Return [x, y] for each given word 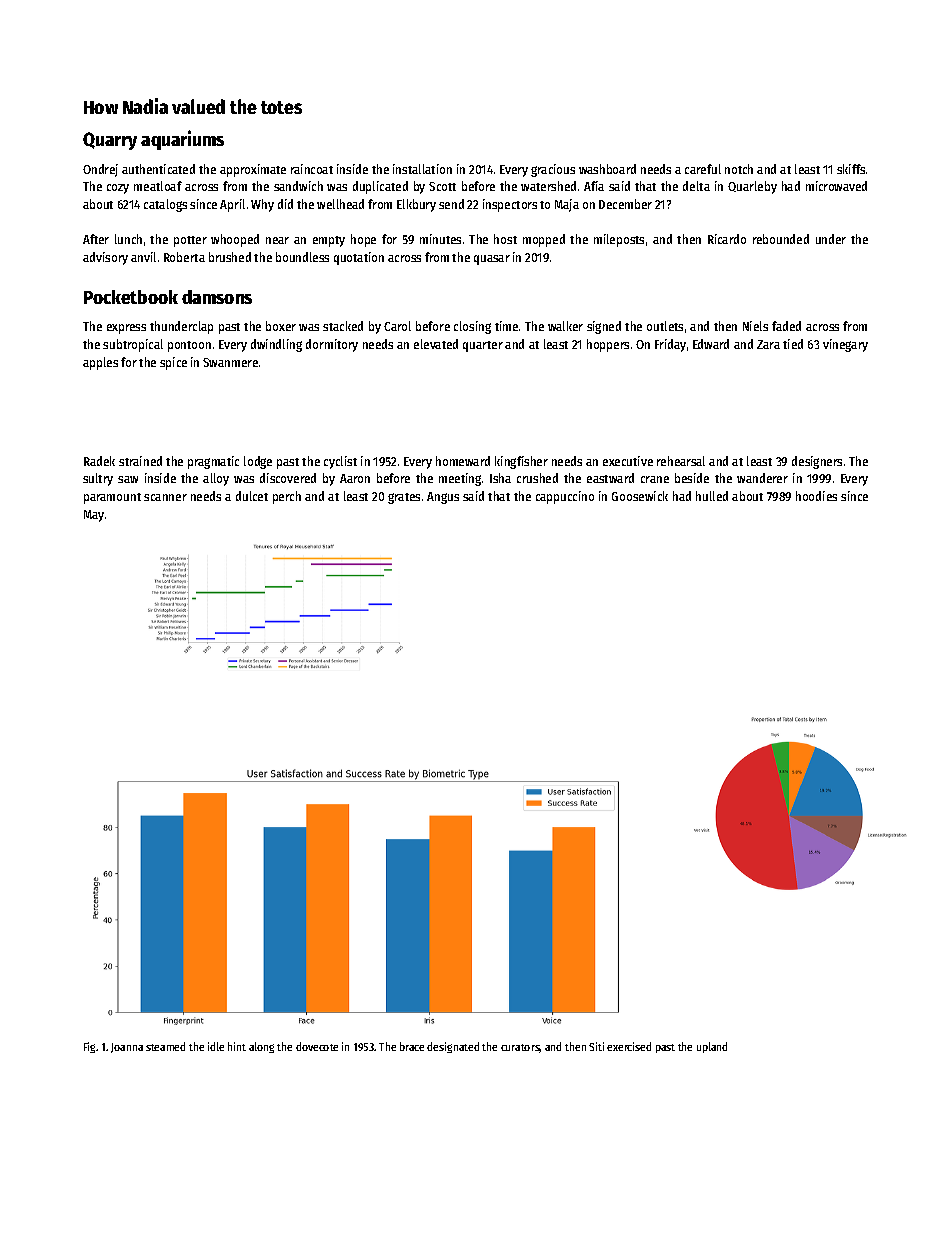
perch [287, 497]
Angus [443, 498]
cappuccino [565, 497]
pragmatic [213, 462]
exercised [629, 1046]
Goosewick [640, 496]
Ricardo [727, 239]
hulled [712, 496]
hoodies [816, 496]
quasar [492, 260]
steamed [165, 1046]
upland [712, 1047]
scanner [165, 497]
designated [453, 1047]
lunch [128, 239]
